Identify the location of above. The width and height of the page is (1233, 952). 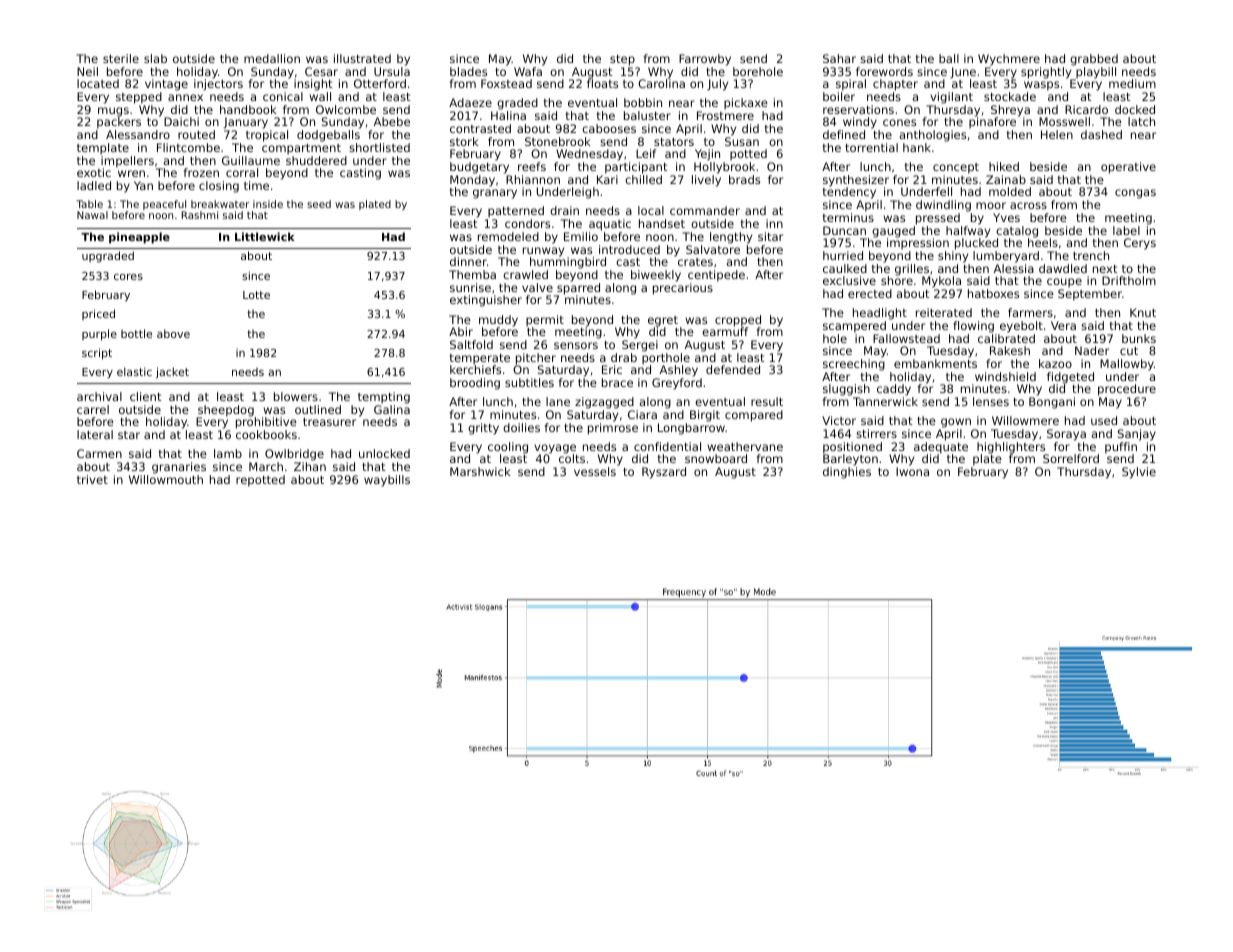
(173, 333).
